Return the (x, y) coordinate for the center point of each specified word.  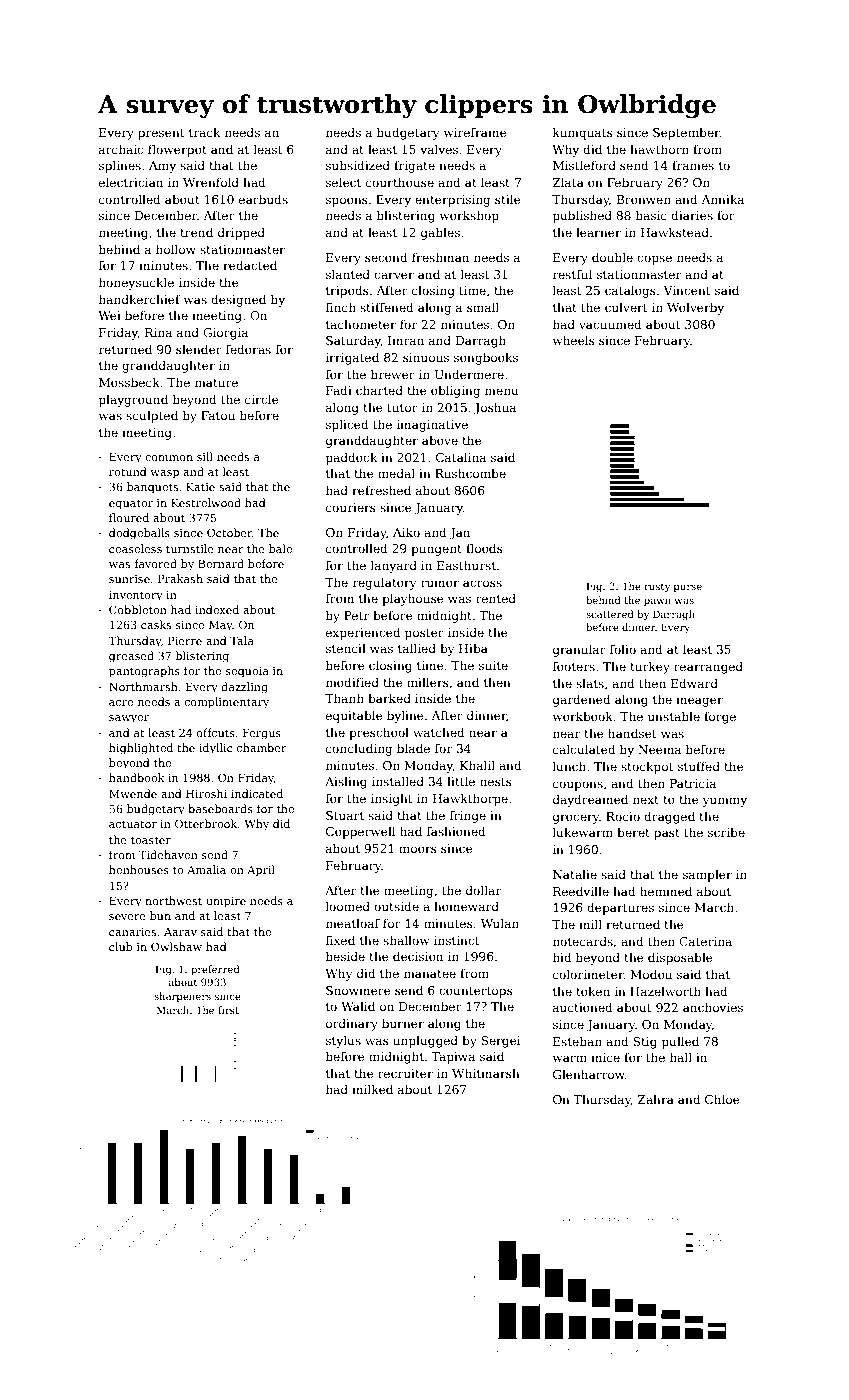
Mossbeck (129, 382)
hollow (176, 249)
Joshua (495, 408)
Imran (406, 340)
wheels (574, 340)
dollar (483, 890)
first (228, 1010)
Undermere (469, 374)
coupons (578, 786)
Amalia (206, 869)
